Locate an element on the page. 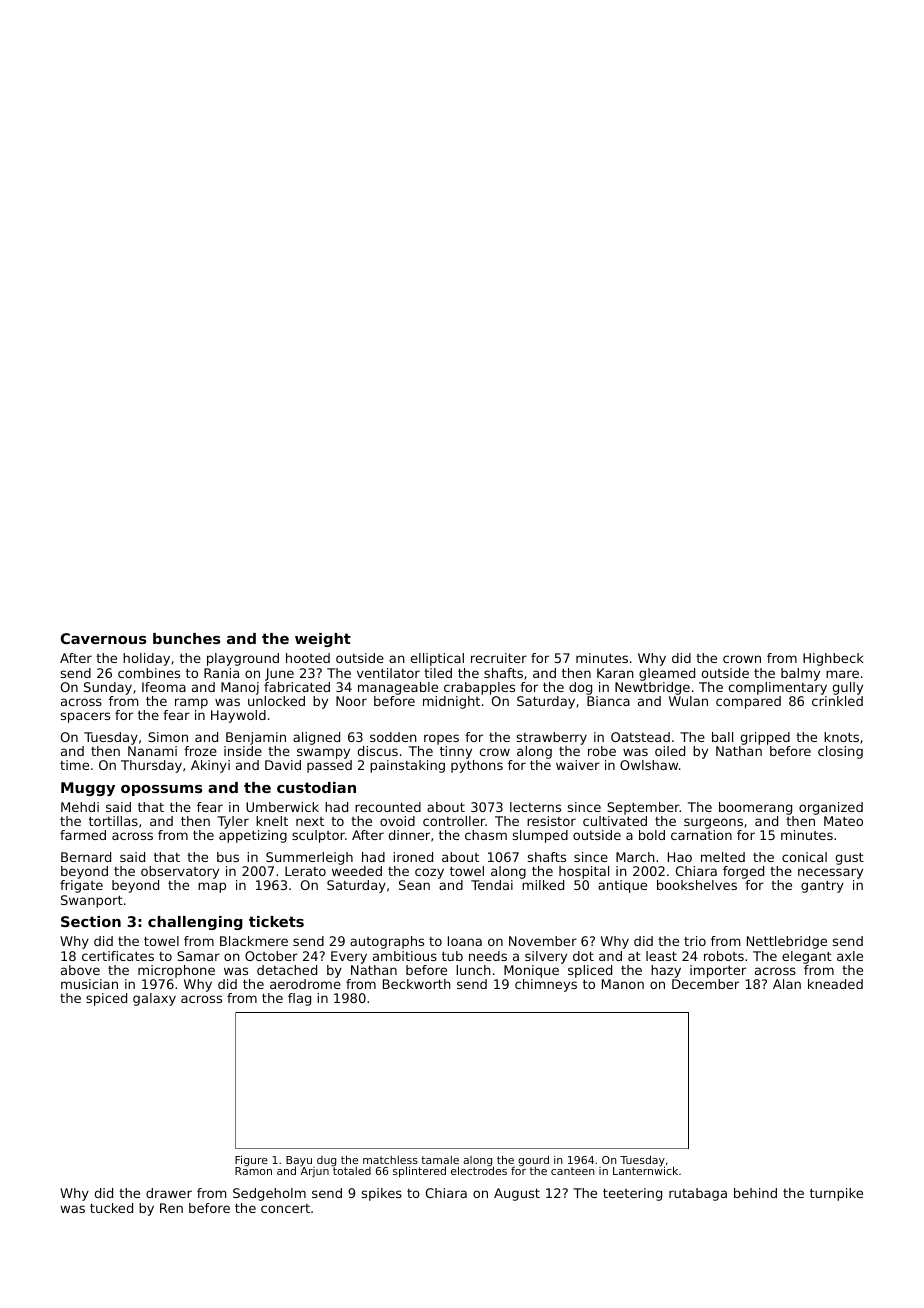  combines is located at coordinates (149, 673).
